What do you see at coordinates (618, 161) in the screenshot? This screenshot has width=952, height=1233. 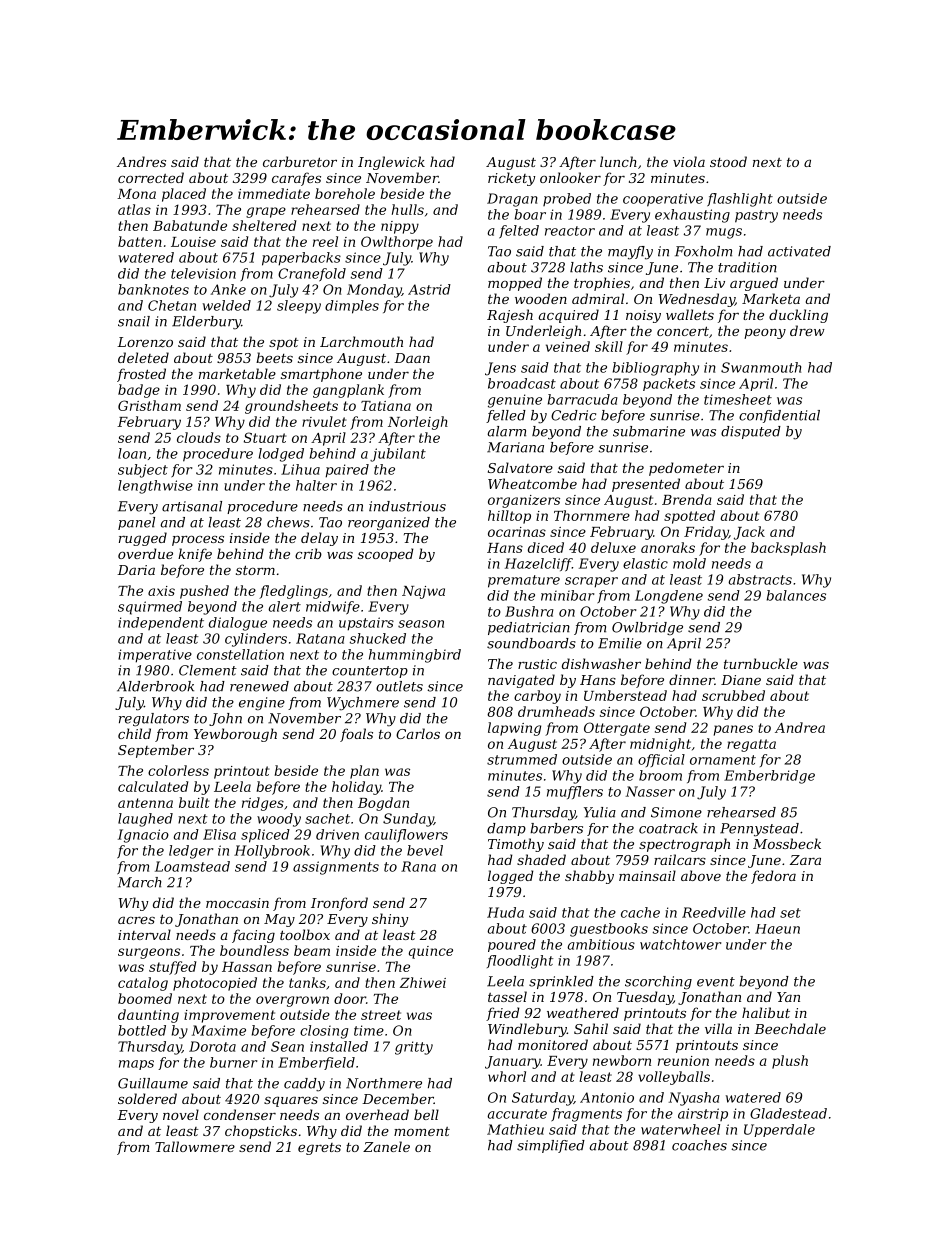 I see `lunch` at bounding box center [618, 161].
